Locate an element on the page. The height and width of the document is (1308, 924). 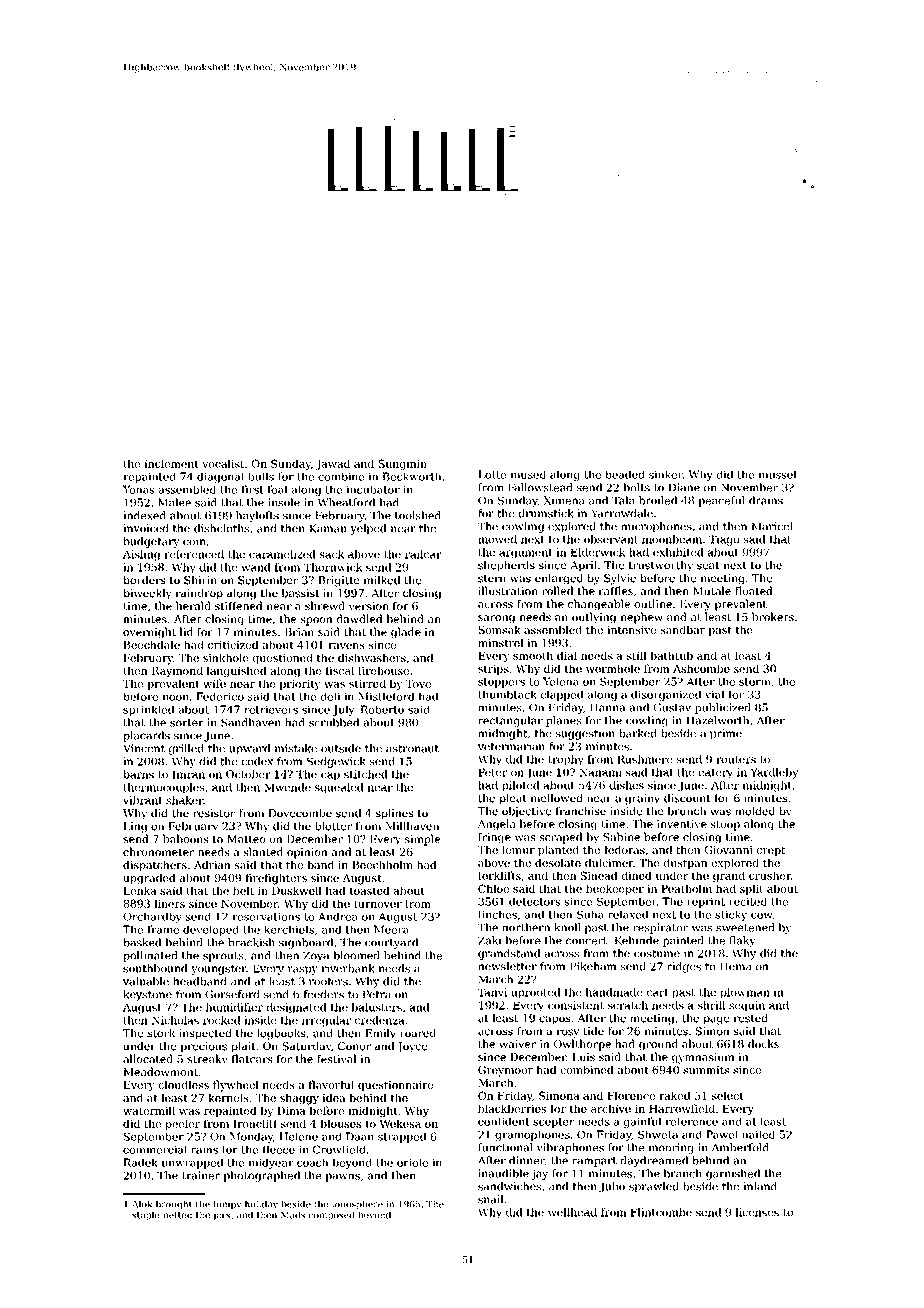
glade is located at coordinates (406, 633).
